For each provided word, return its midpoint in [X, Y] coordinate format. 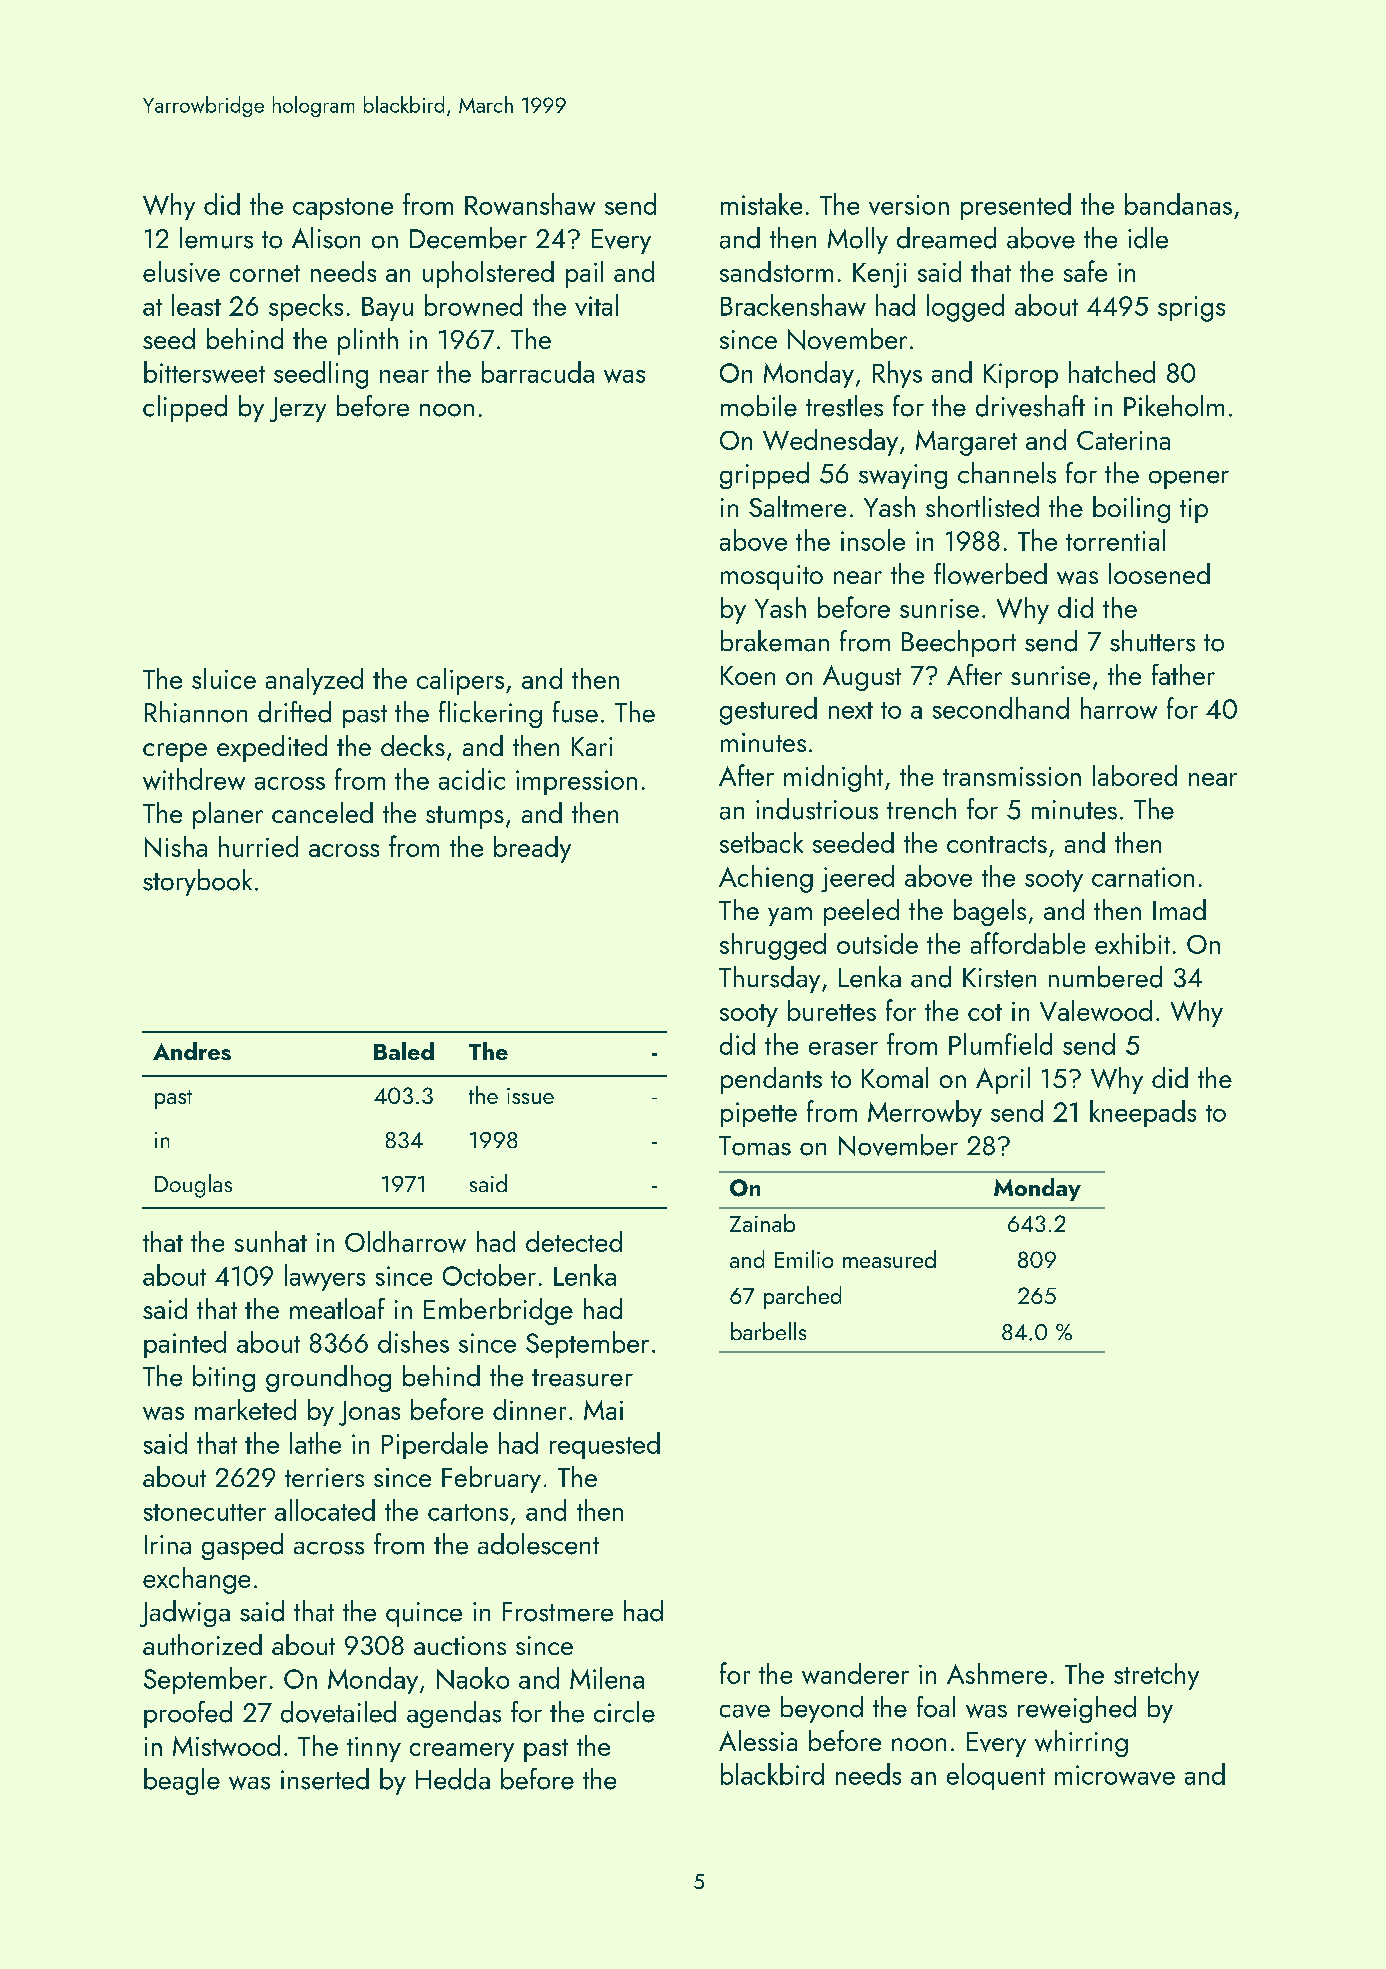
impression [576, 782]
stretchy [1156, 1676]
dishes [413, 1342]
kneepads [1143, 1113]
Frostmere [558, 1612]
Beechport [959, 643]
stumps [465, 817]
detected [574, 1241]
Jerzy [298, 409]
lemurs [216, 238]
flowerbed [990, 574]
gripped [764, 475]
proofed [188, 1714]
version [909, 205]
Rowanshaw [530, 204]
